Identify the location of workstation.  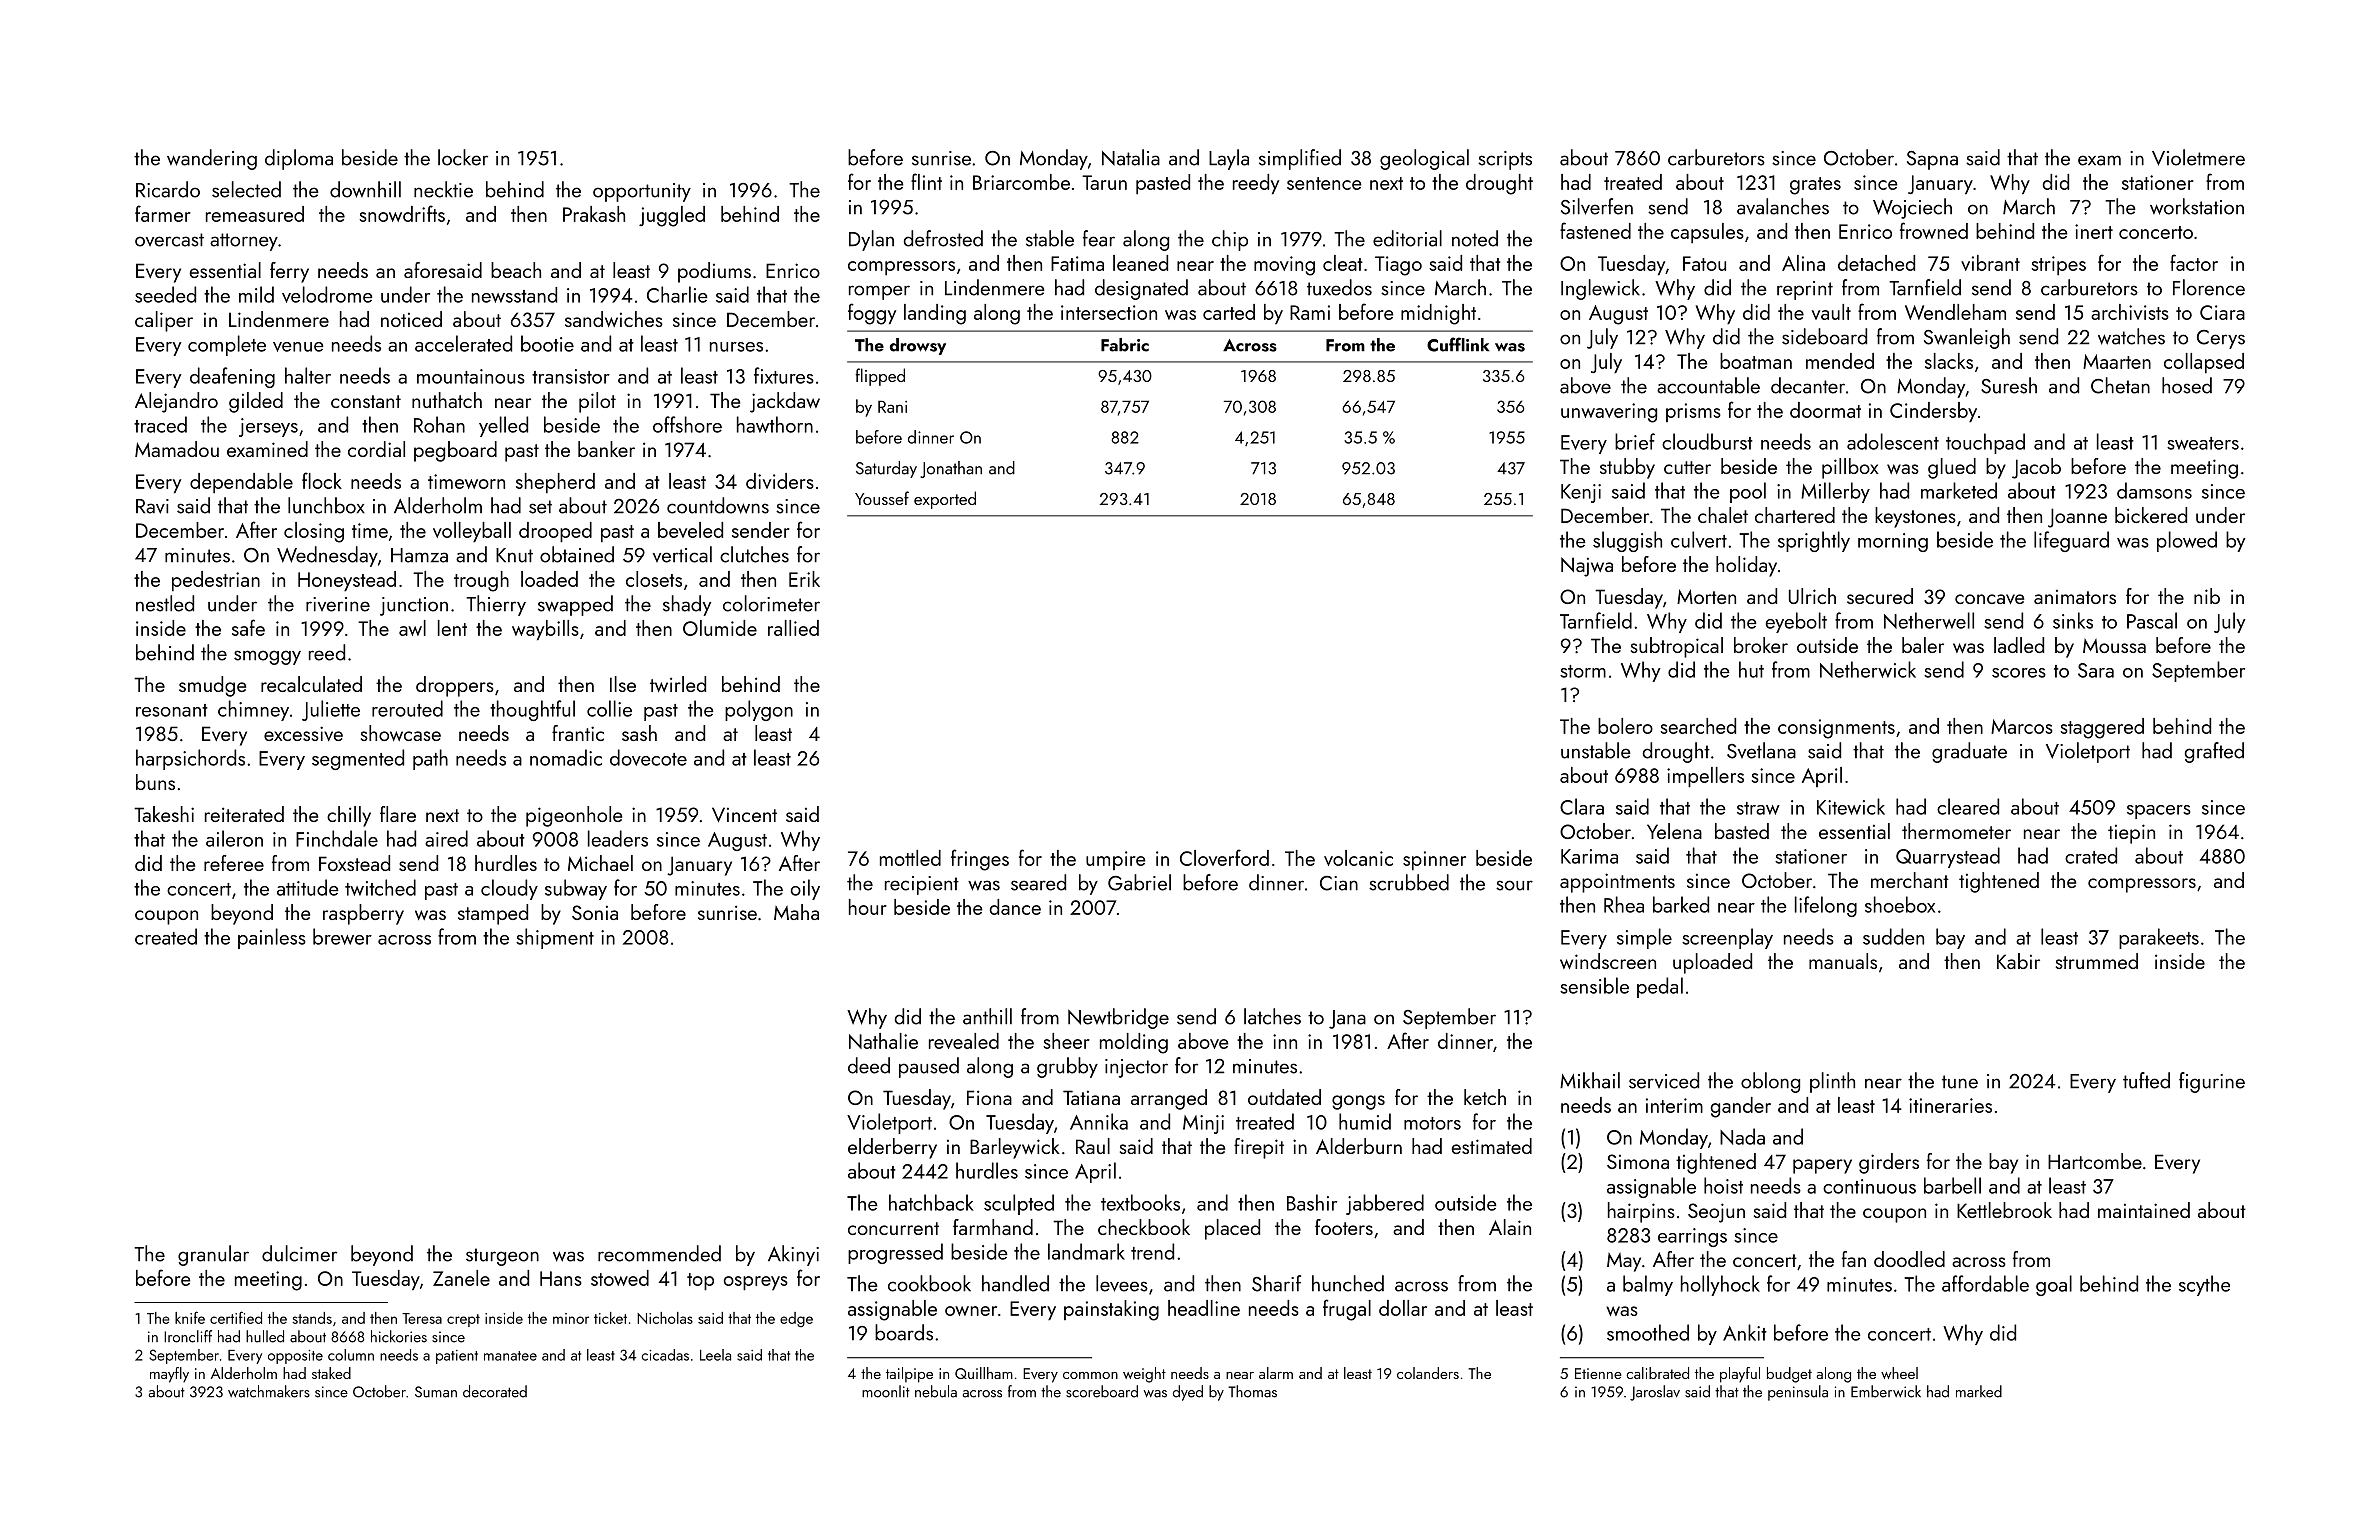
(2197, 206).
